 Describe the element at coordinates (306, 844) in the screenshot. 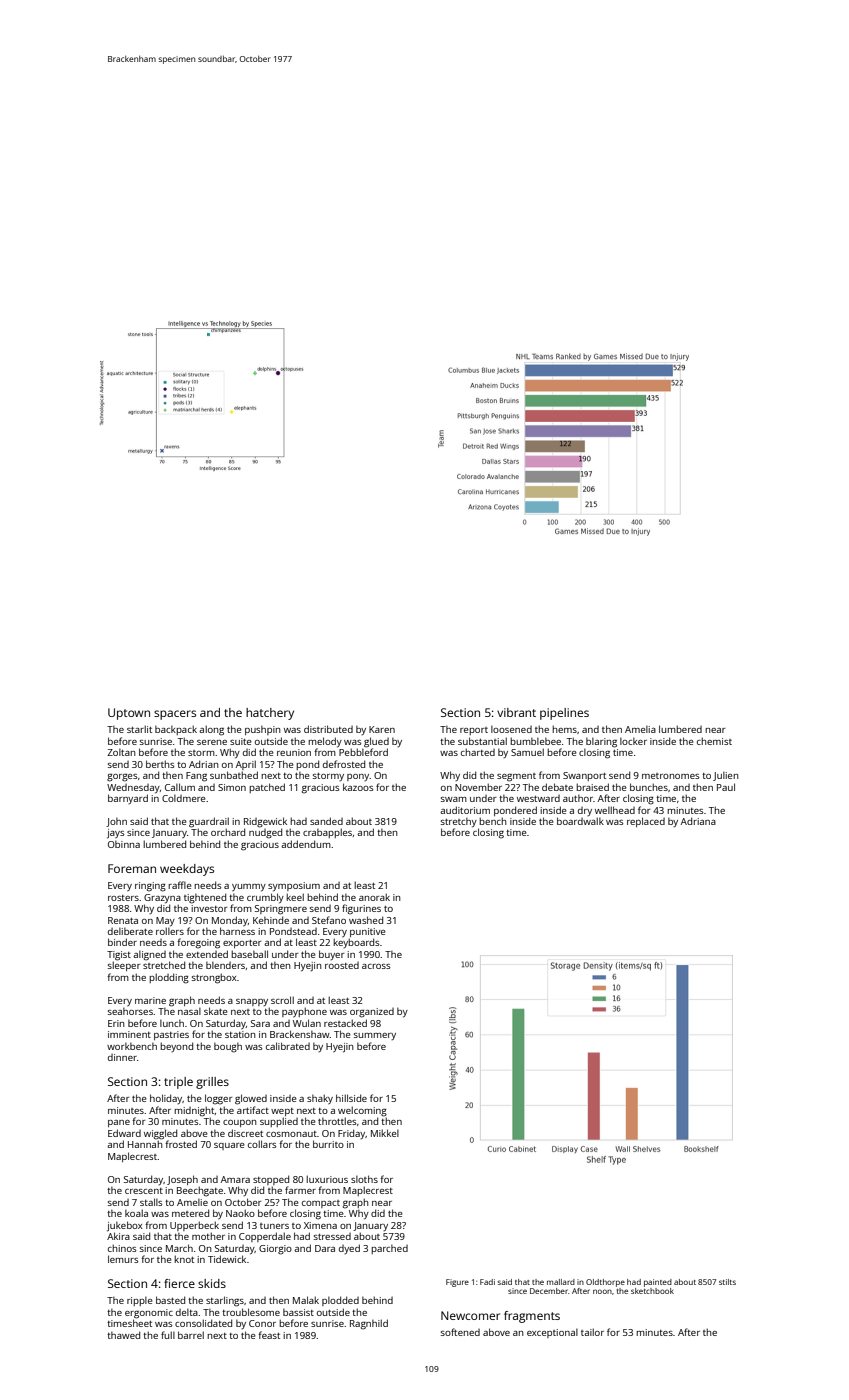

I see `addendum` at that location.
